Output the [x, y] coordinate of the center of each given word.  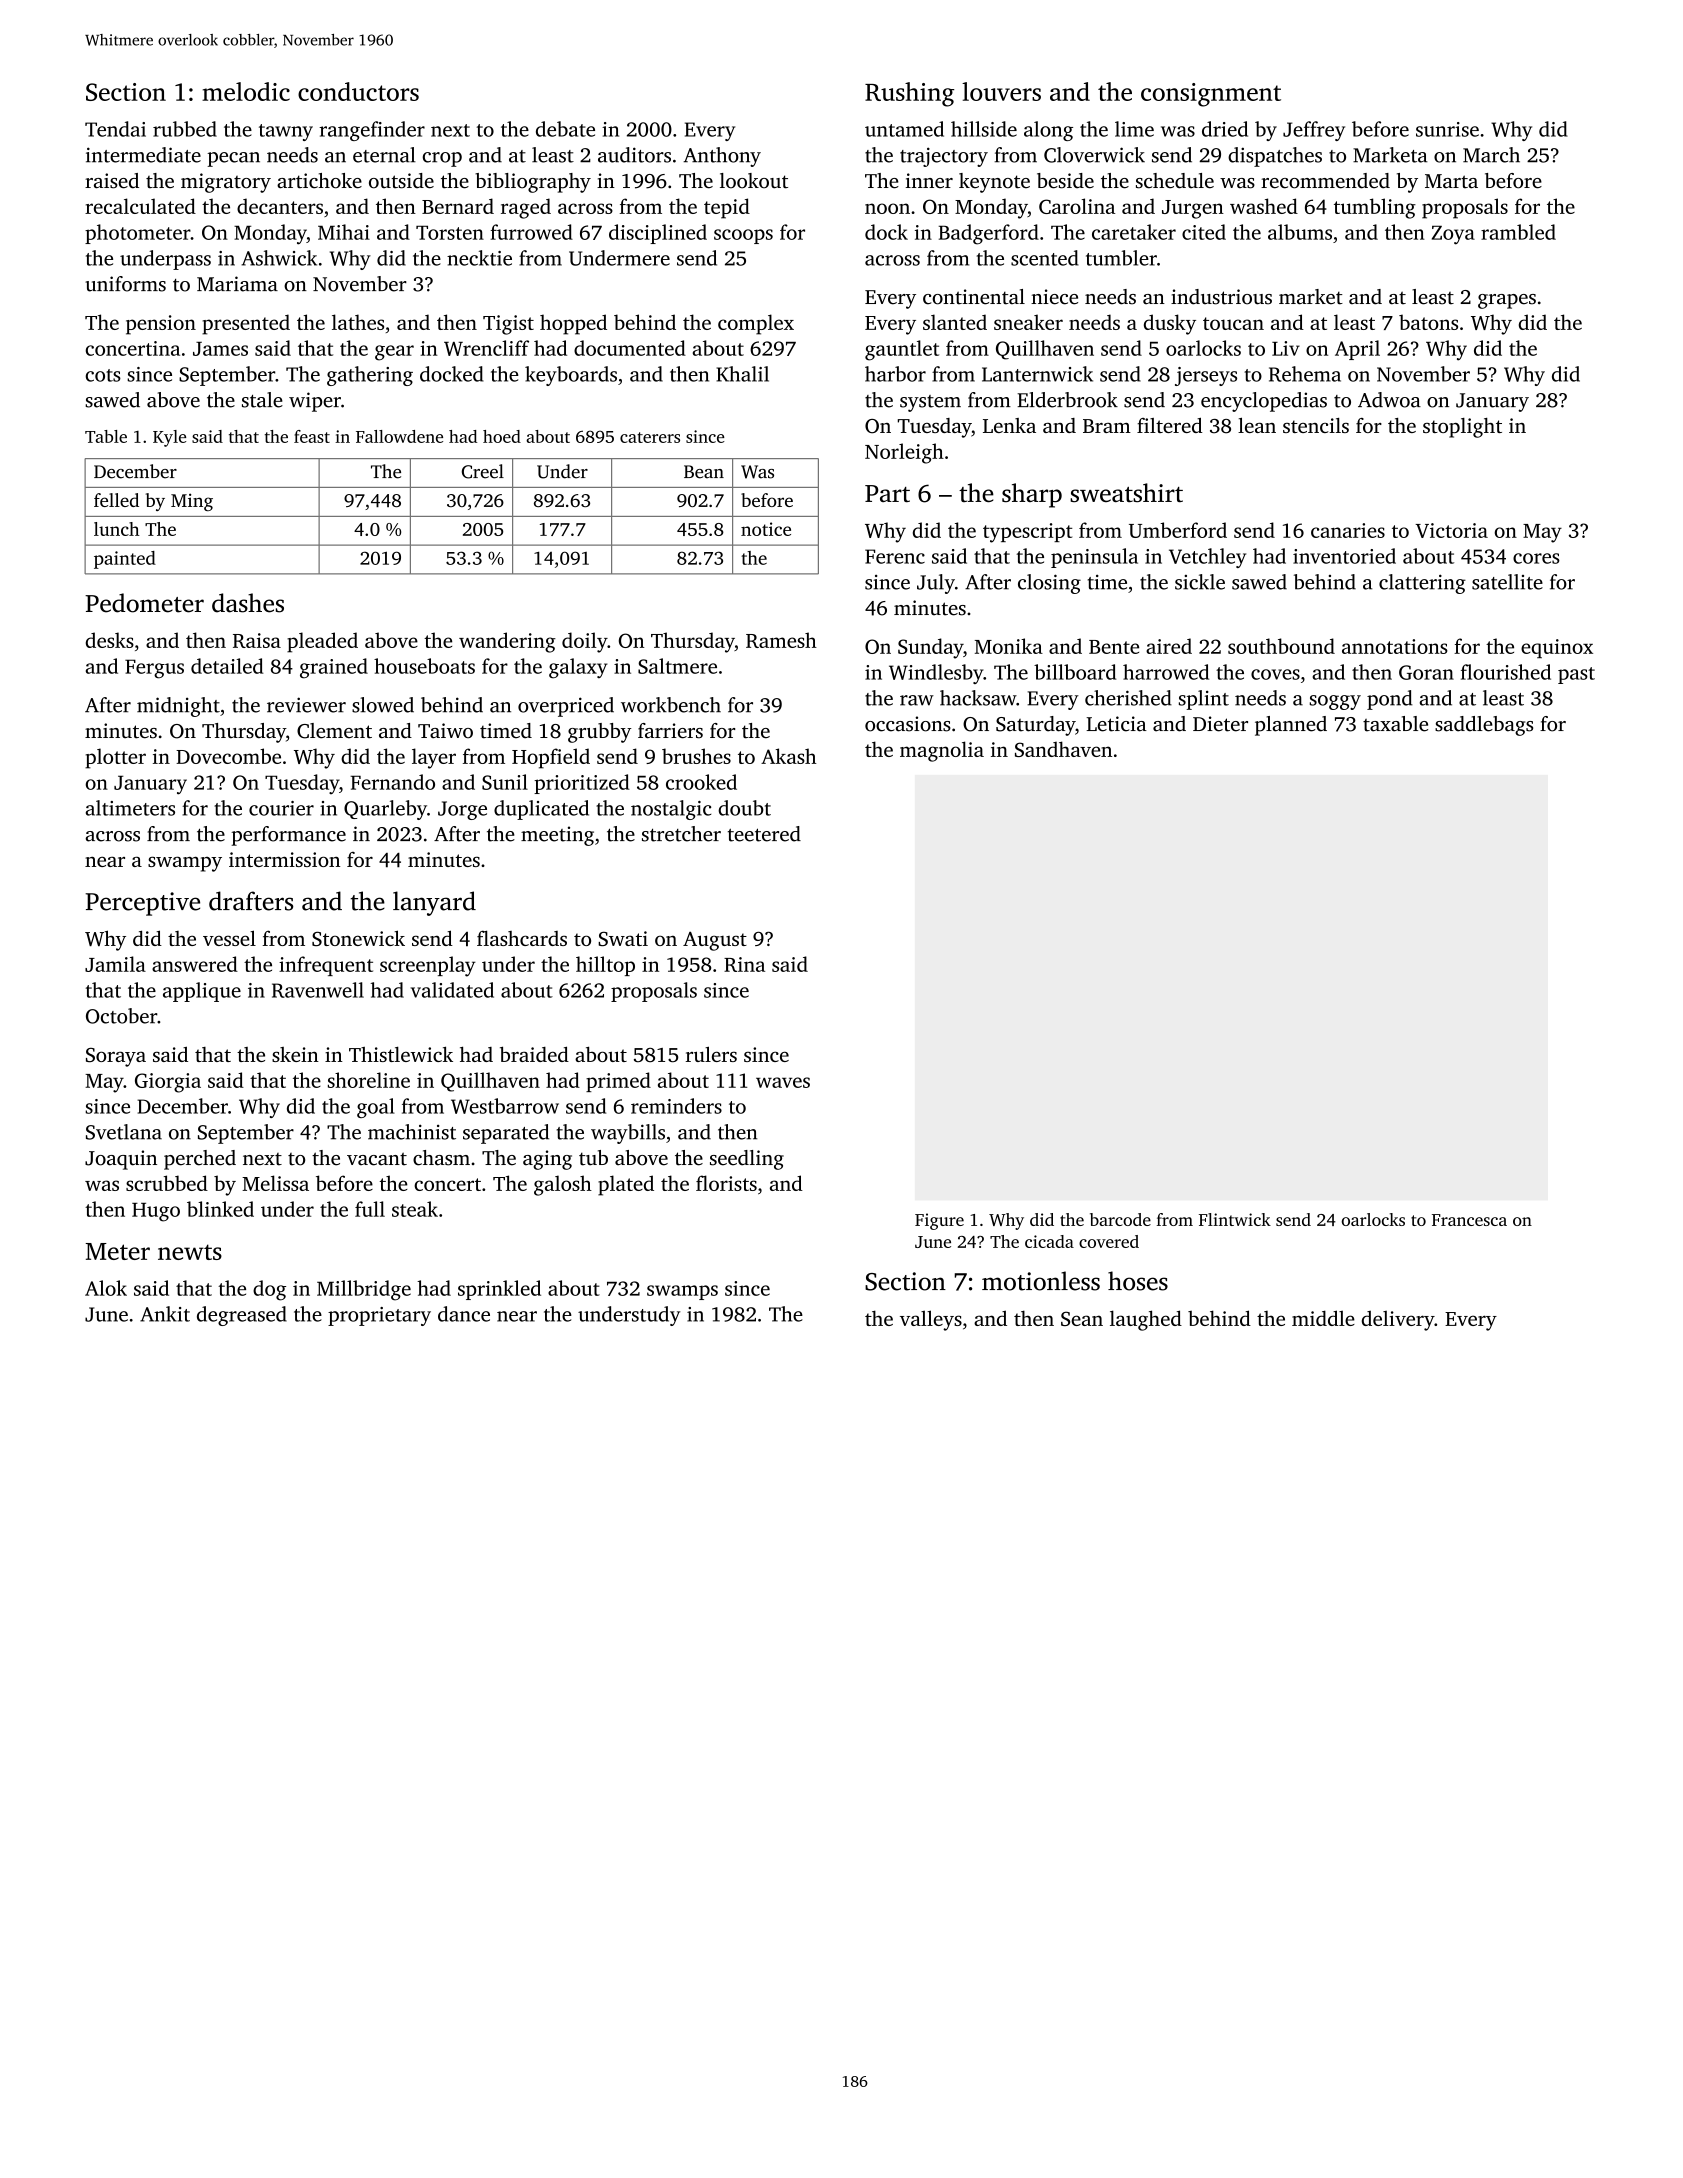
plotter [115, 758]
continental [974, 297]
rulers [711, 1054]
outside [401, 181]
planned [1291, 726]
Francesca [1469, 1220]
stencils [1316, 425]
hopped [573, 324]
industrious [1221, 297]
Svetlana [124, 1132]
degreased [242, 1316]
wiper [315, 402]
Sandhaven [1063, 749]
